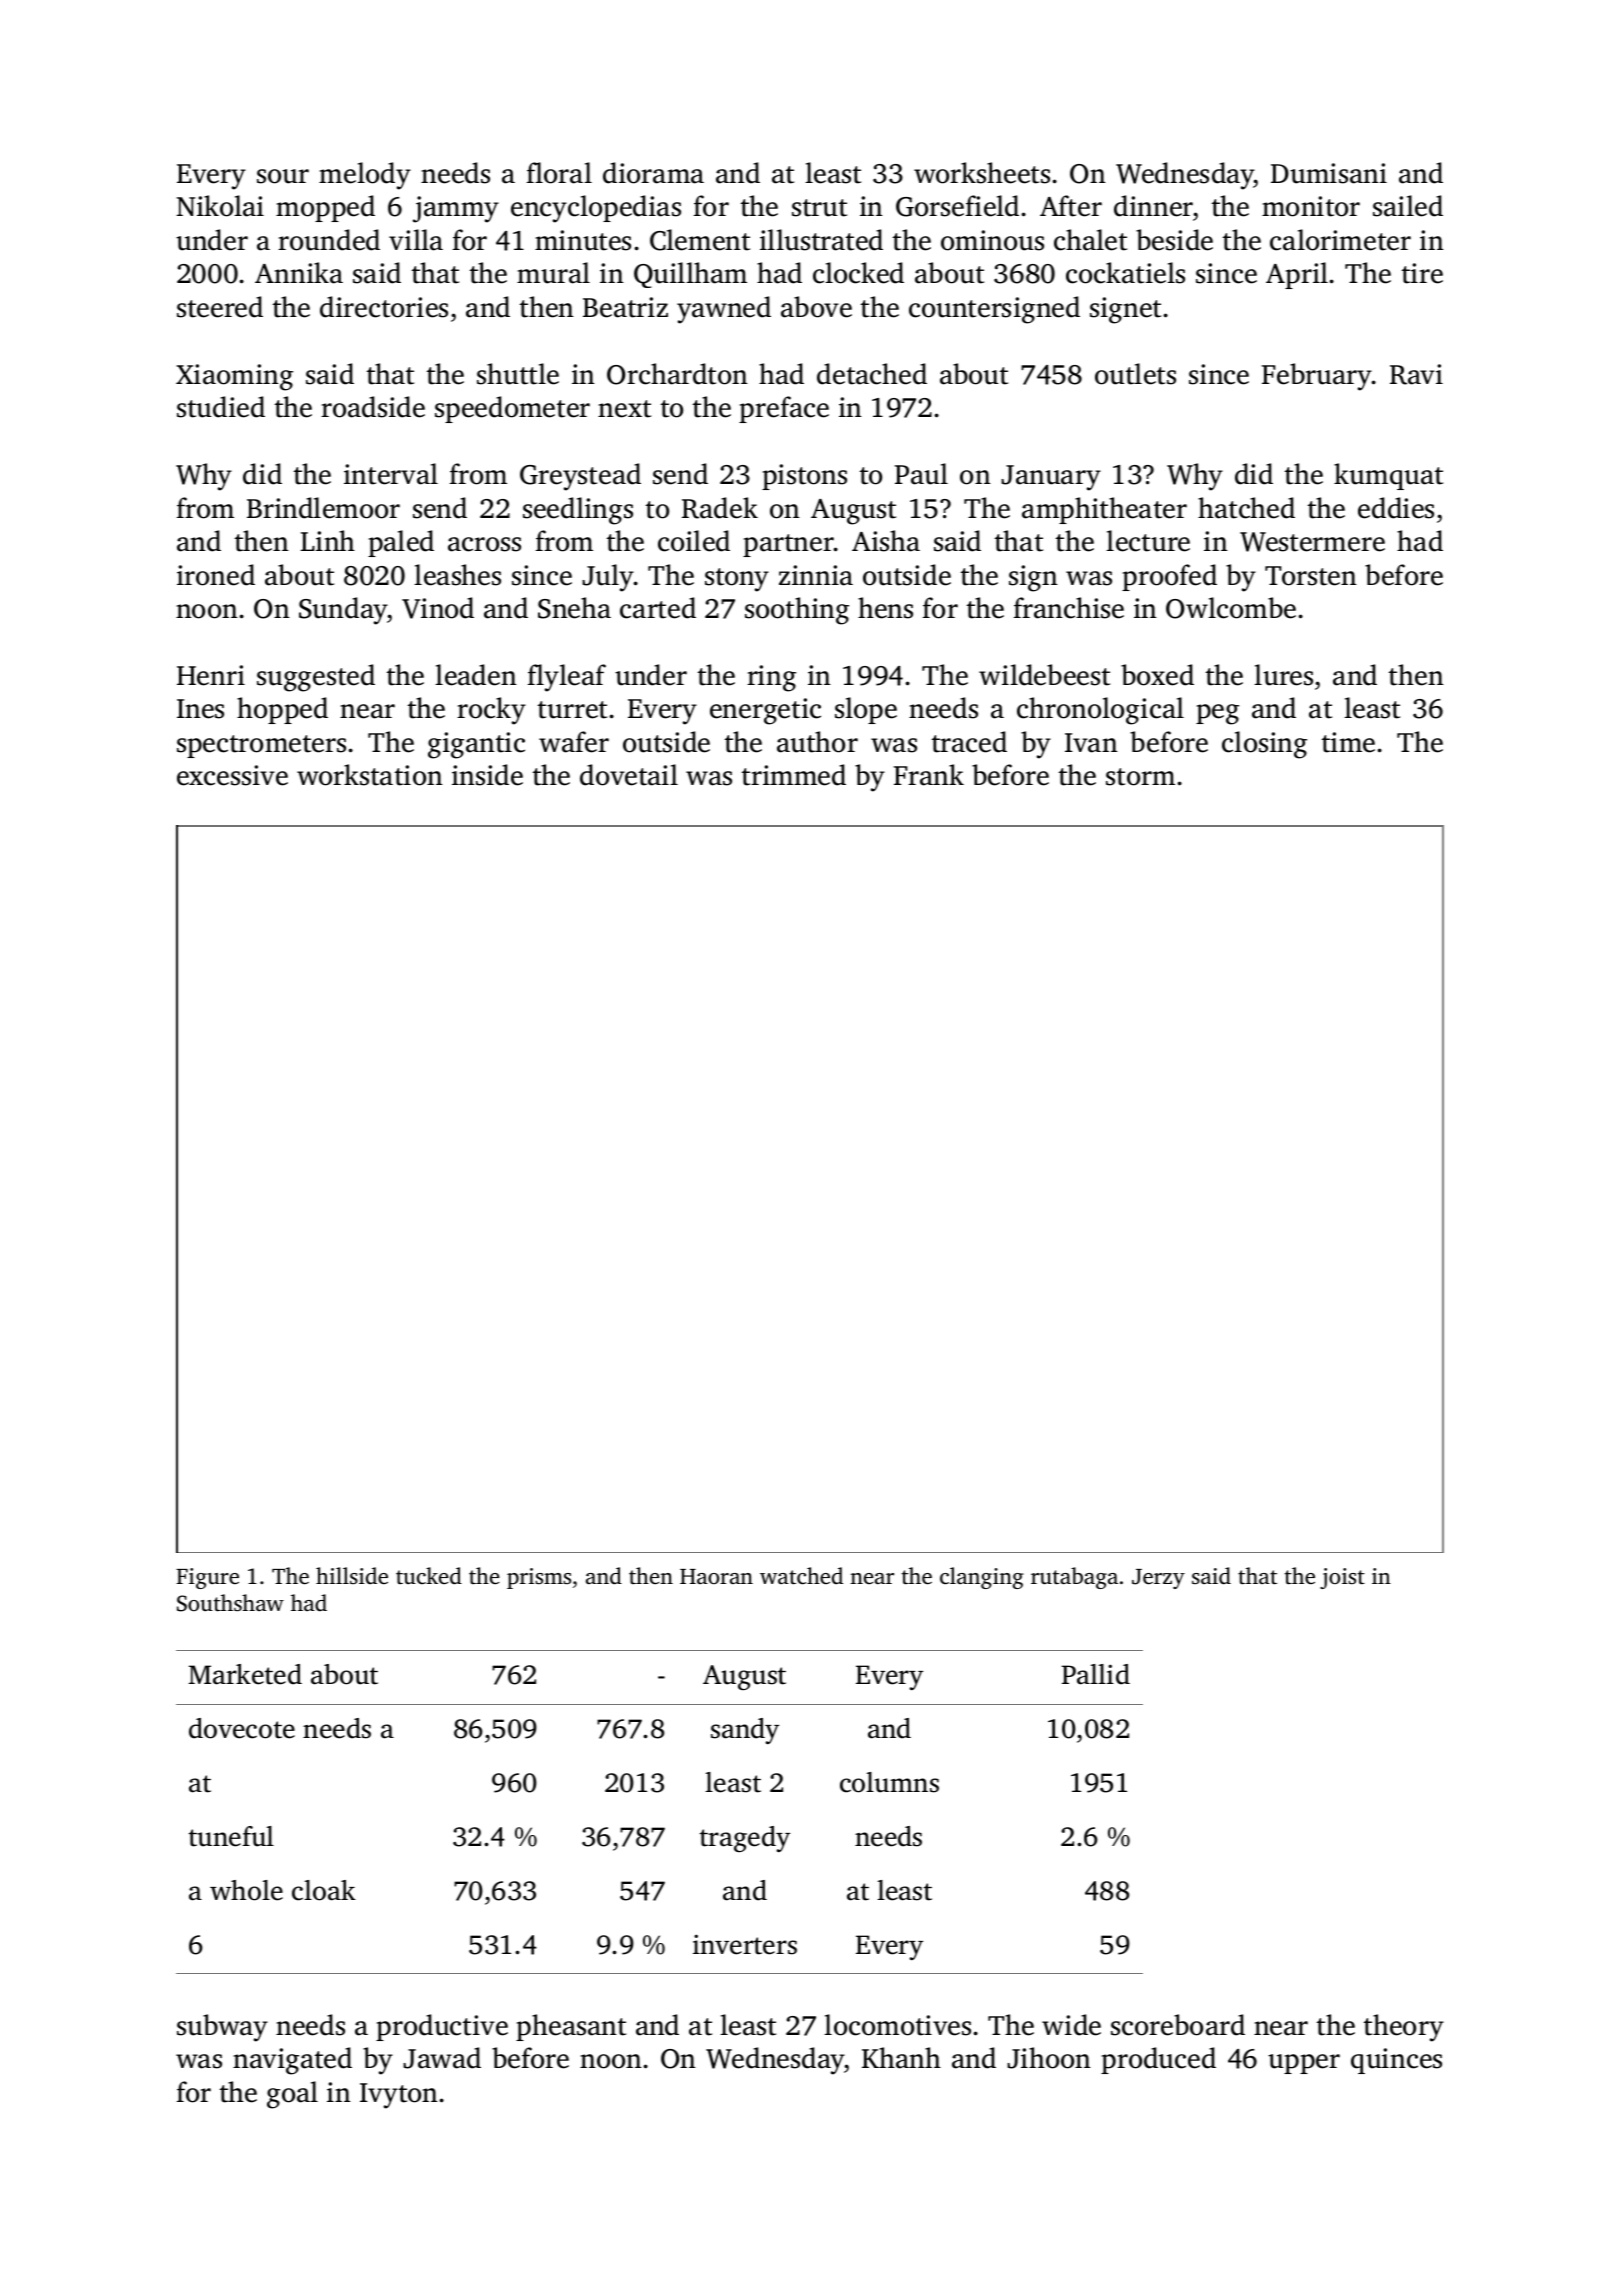 This page has width=1620, height=2292. Describe the element at coordinates (1311, 576) in the page. I see `Torsten` at that location.
